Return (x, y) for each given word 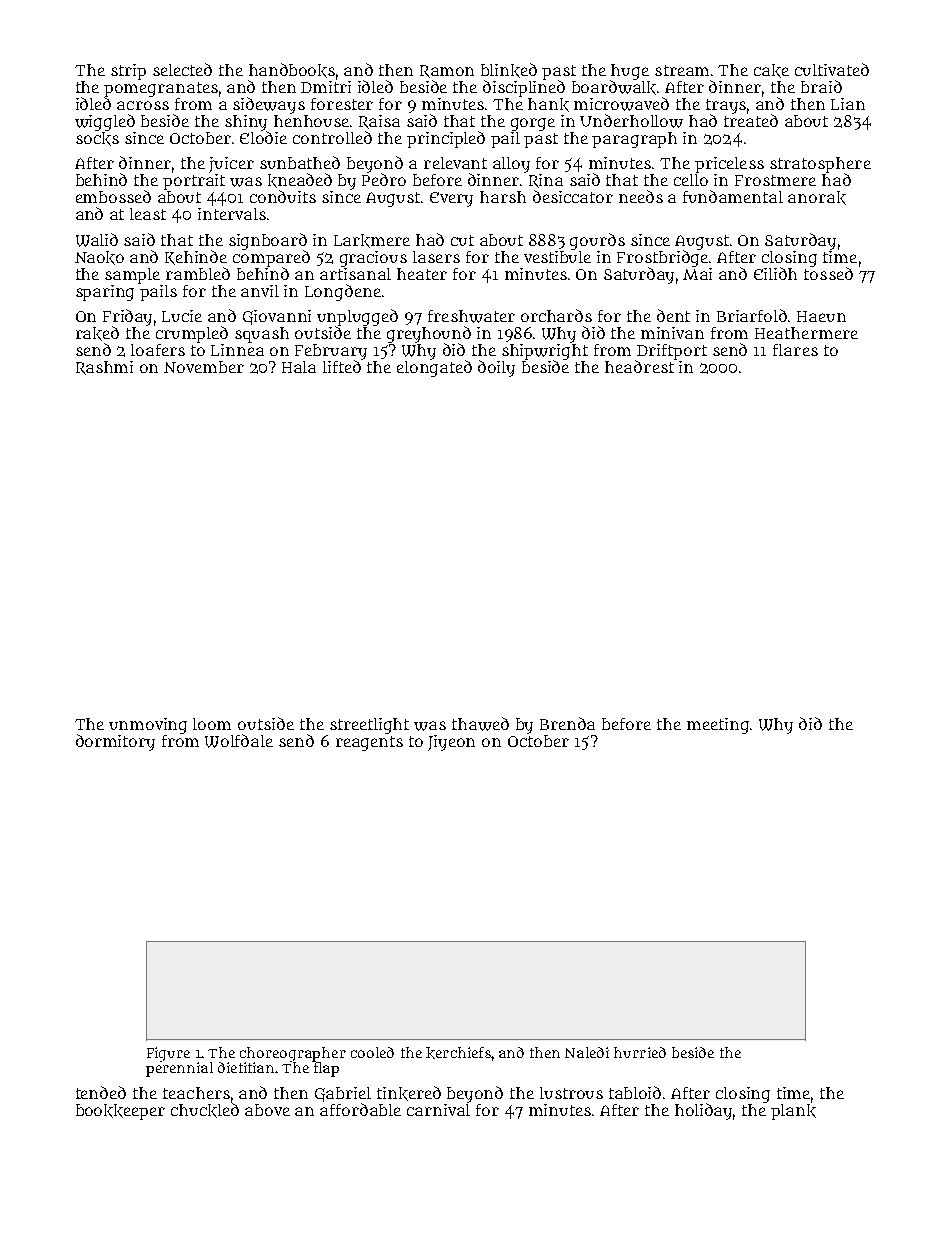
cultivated (832, 69)
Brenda (567, 723)
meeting (718, 726)
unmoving (148, 726)
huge (630, 72)
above (267, 1110)
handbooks (292, 70)
